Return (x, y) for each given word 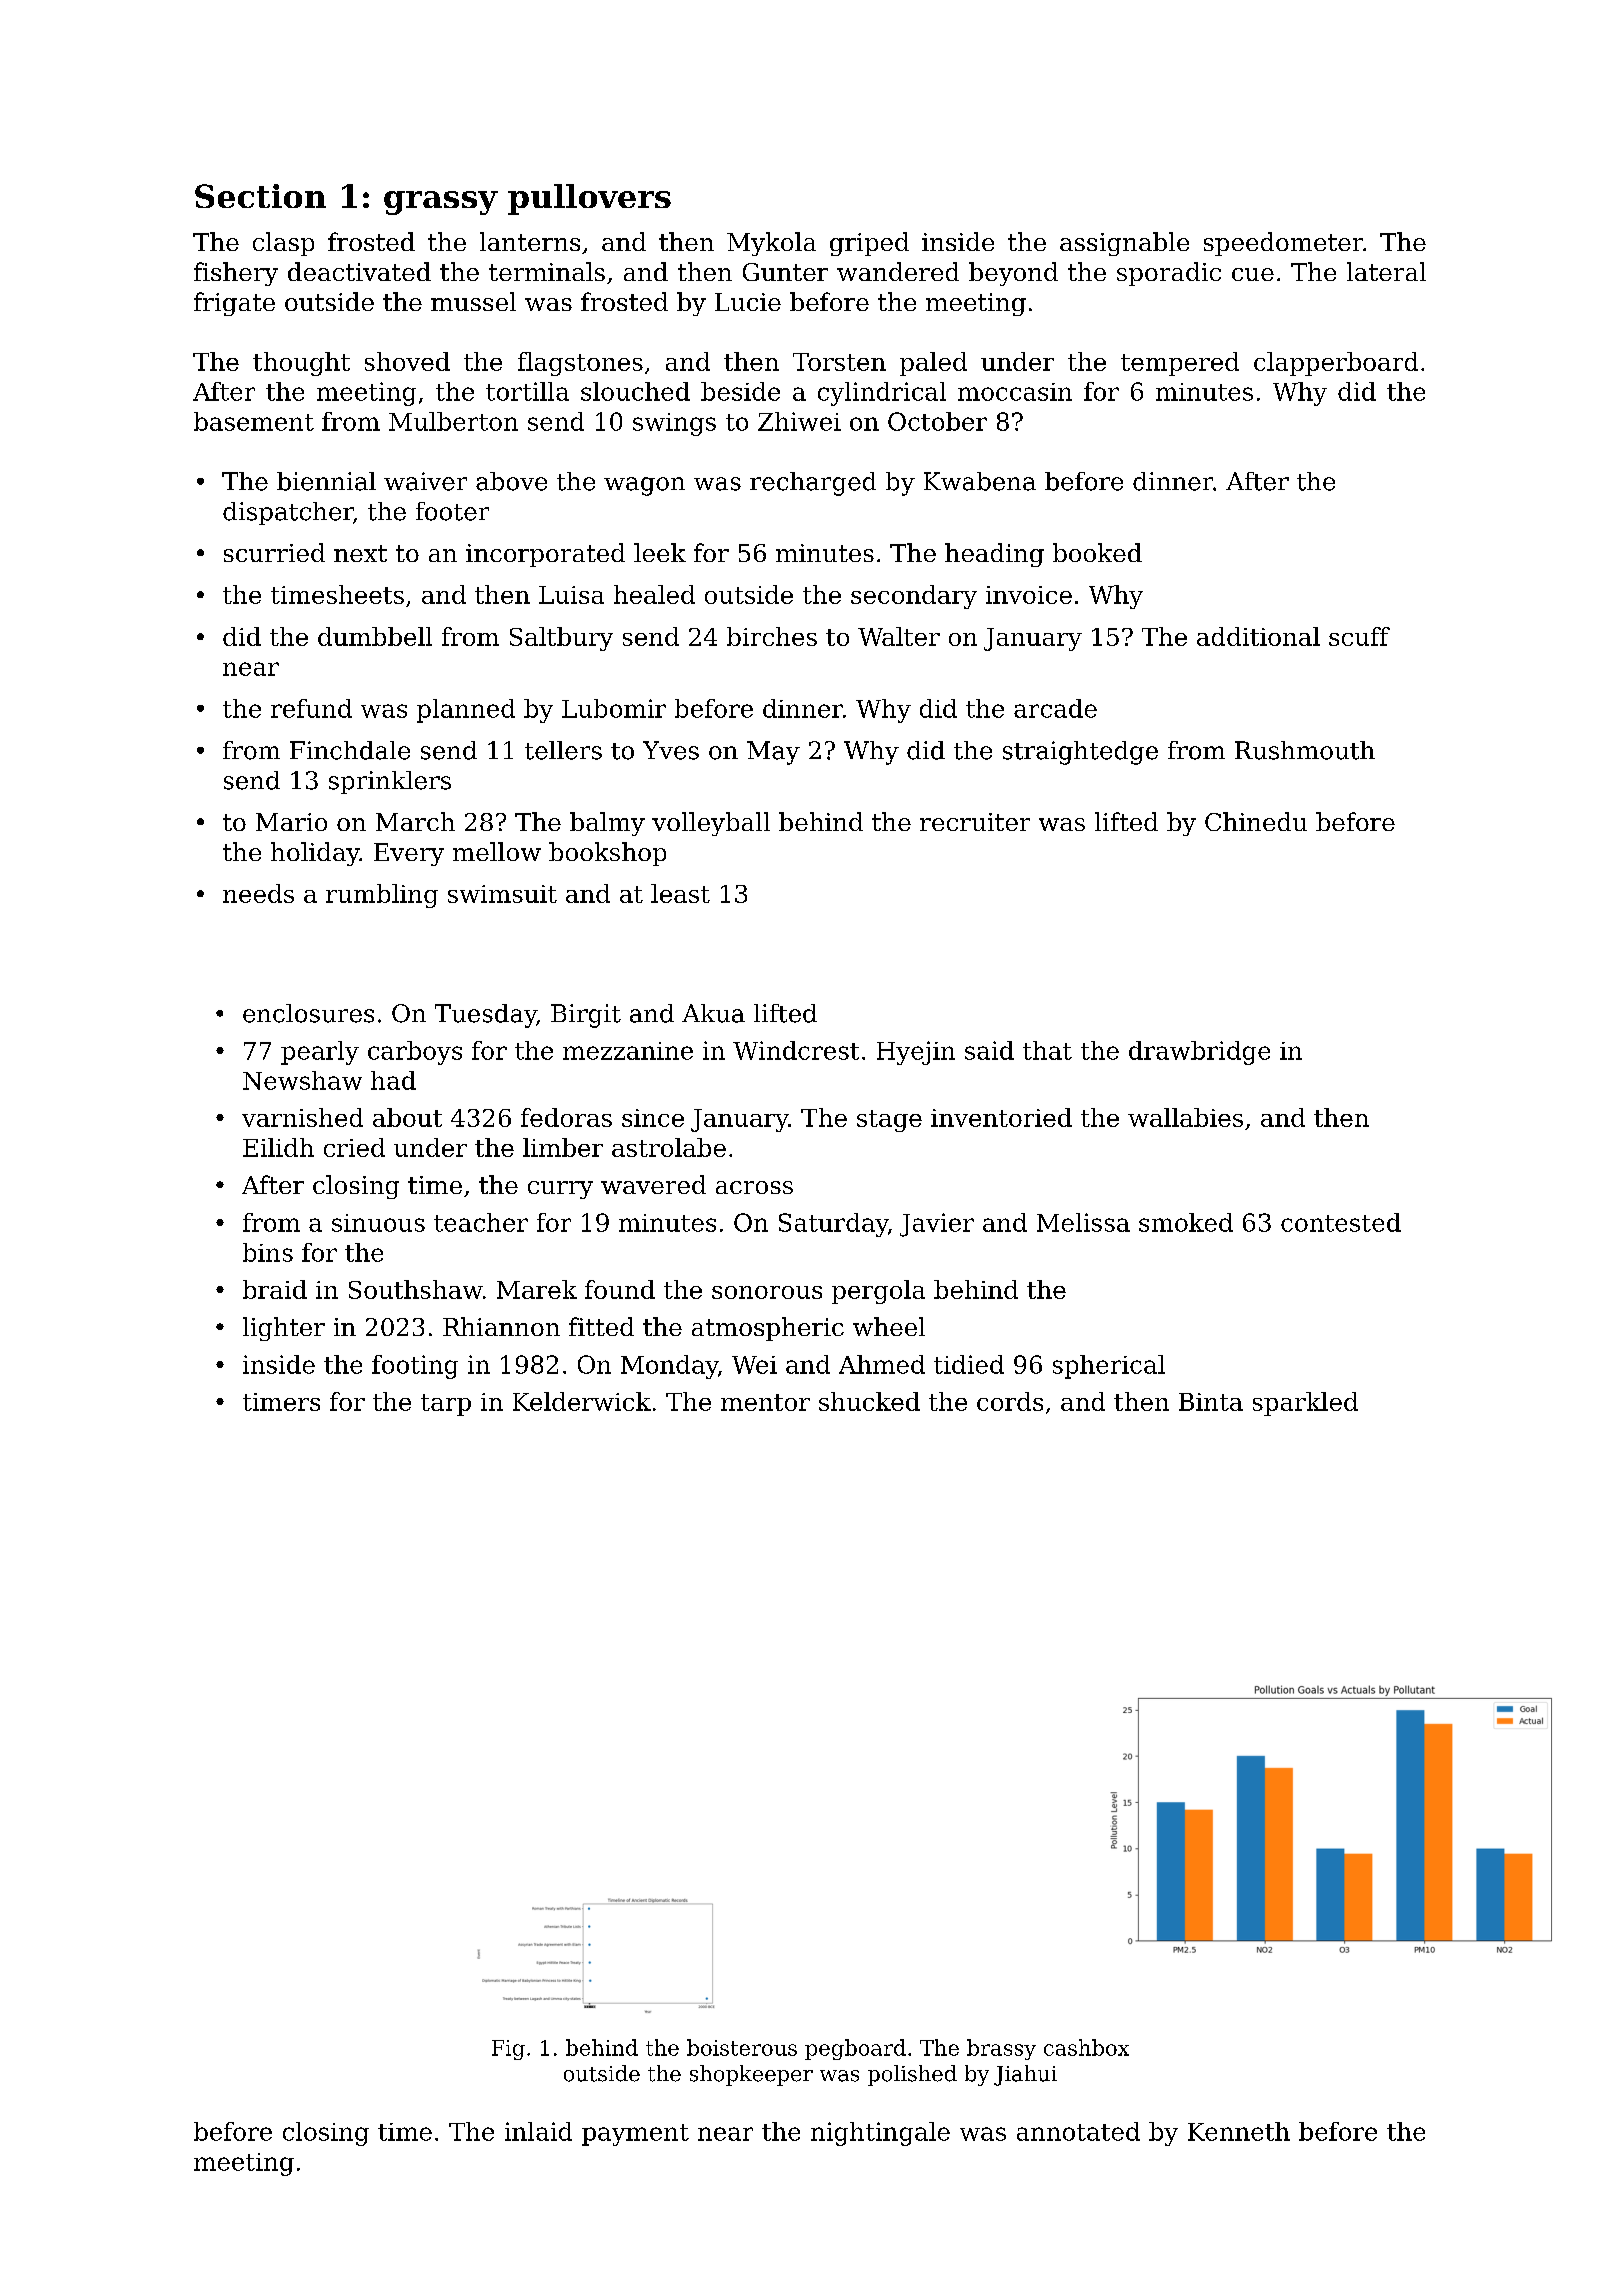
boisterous (742, 2047)
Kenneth (1239, 2131)
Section (260, 196)
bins (268, 1252)
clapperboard (1336, 364)
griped (869, 244)
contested (1341, 1222)
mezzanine (628, 1051)
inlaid (538, 2131)
